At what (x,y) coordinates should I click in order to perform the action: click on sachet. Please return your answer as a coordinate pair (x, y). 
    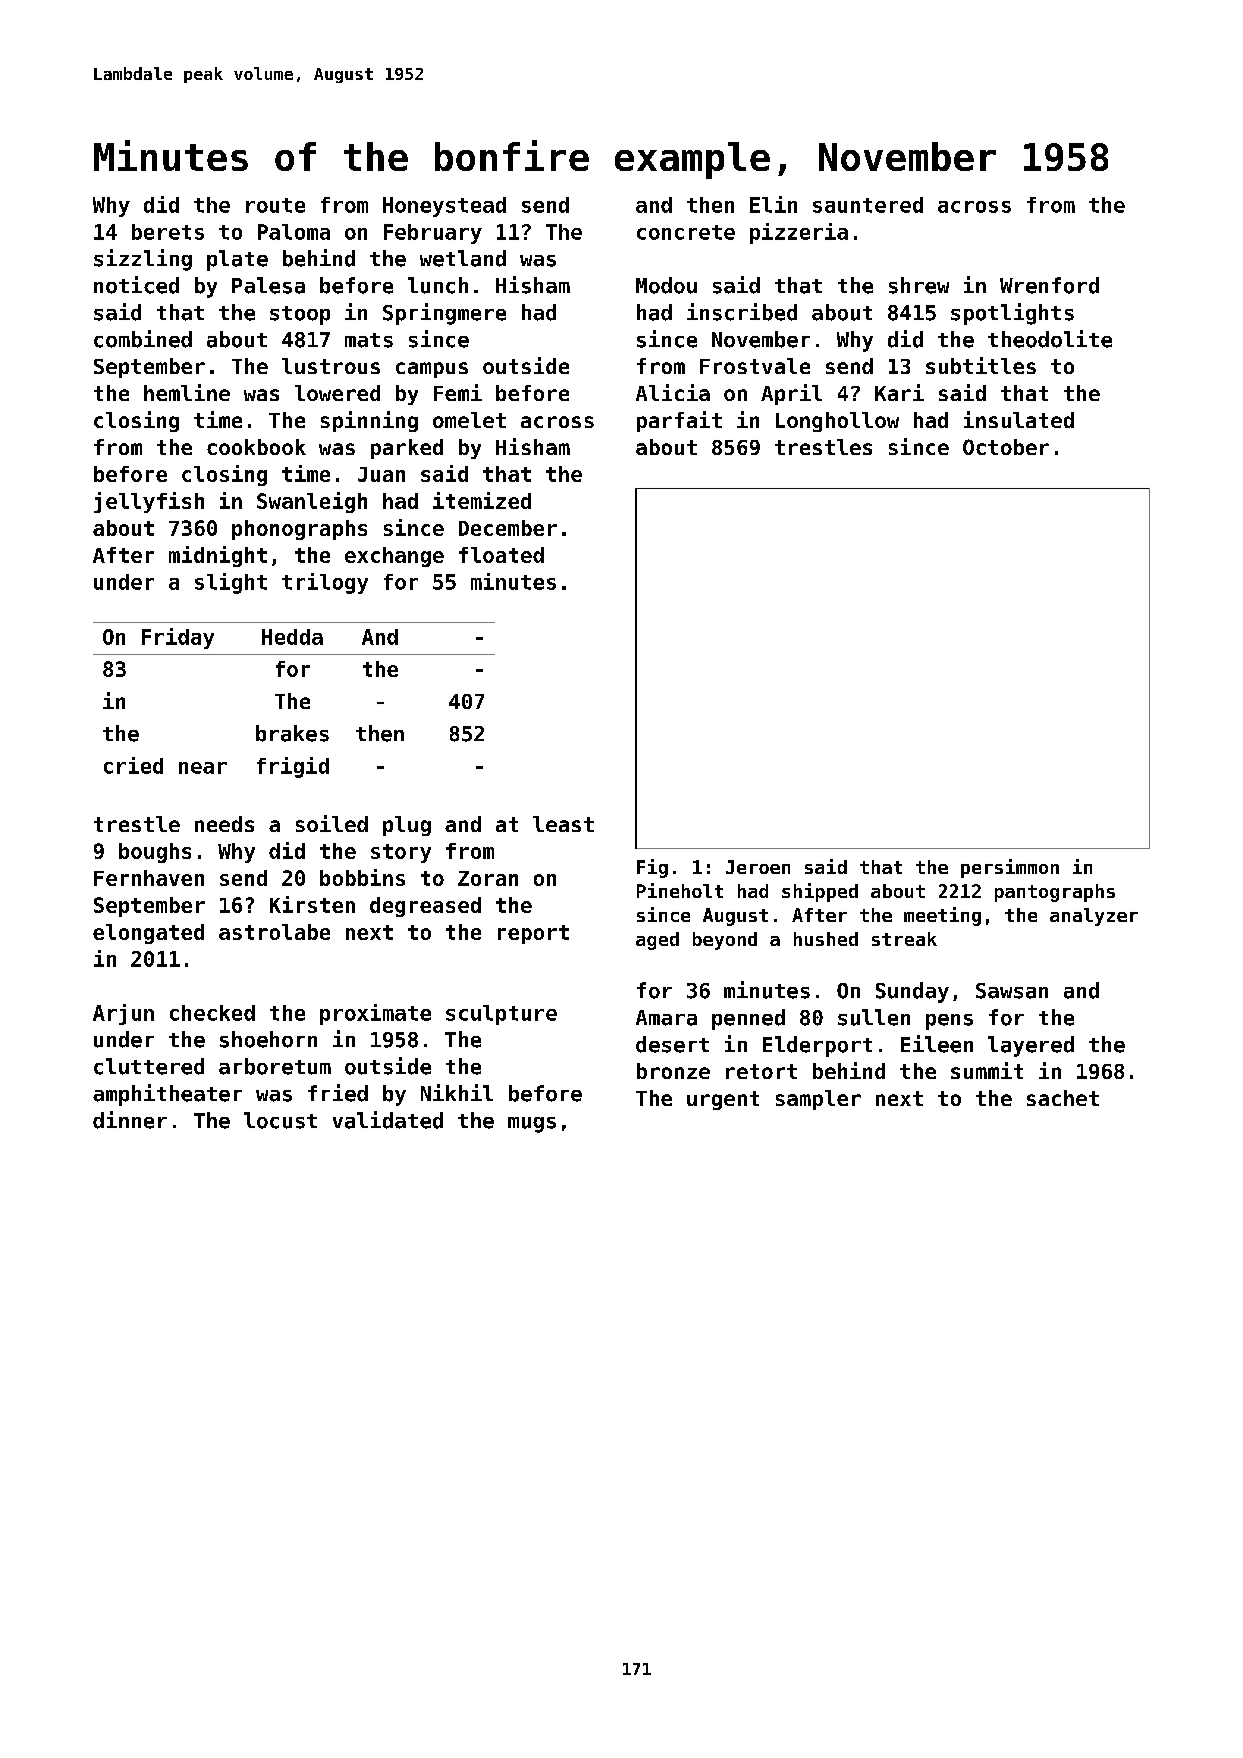
    Looking at the image, I should click on (1063, 1098).
